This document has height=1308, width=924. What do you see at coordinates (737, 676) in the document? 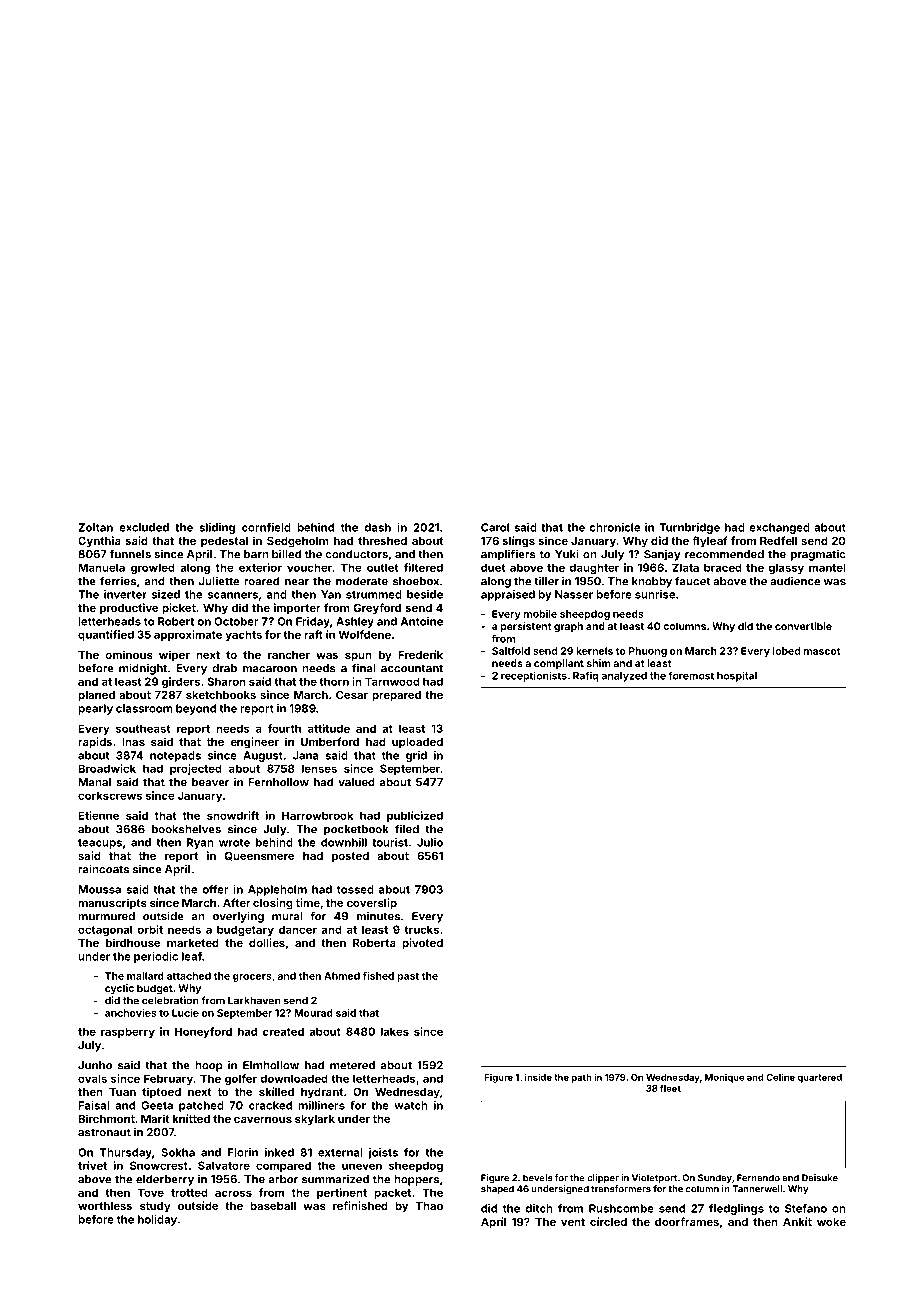
I see `hospital` at bounding box center [737, 676].
